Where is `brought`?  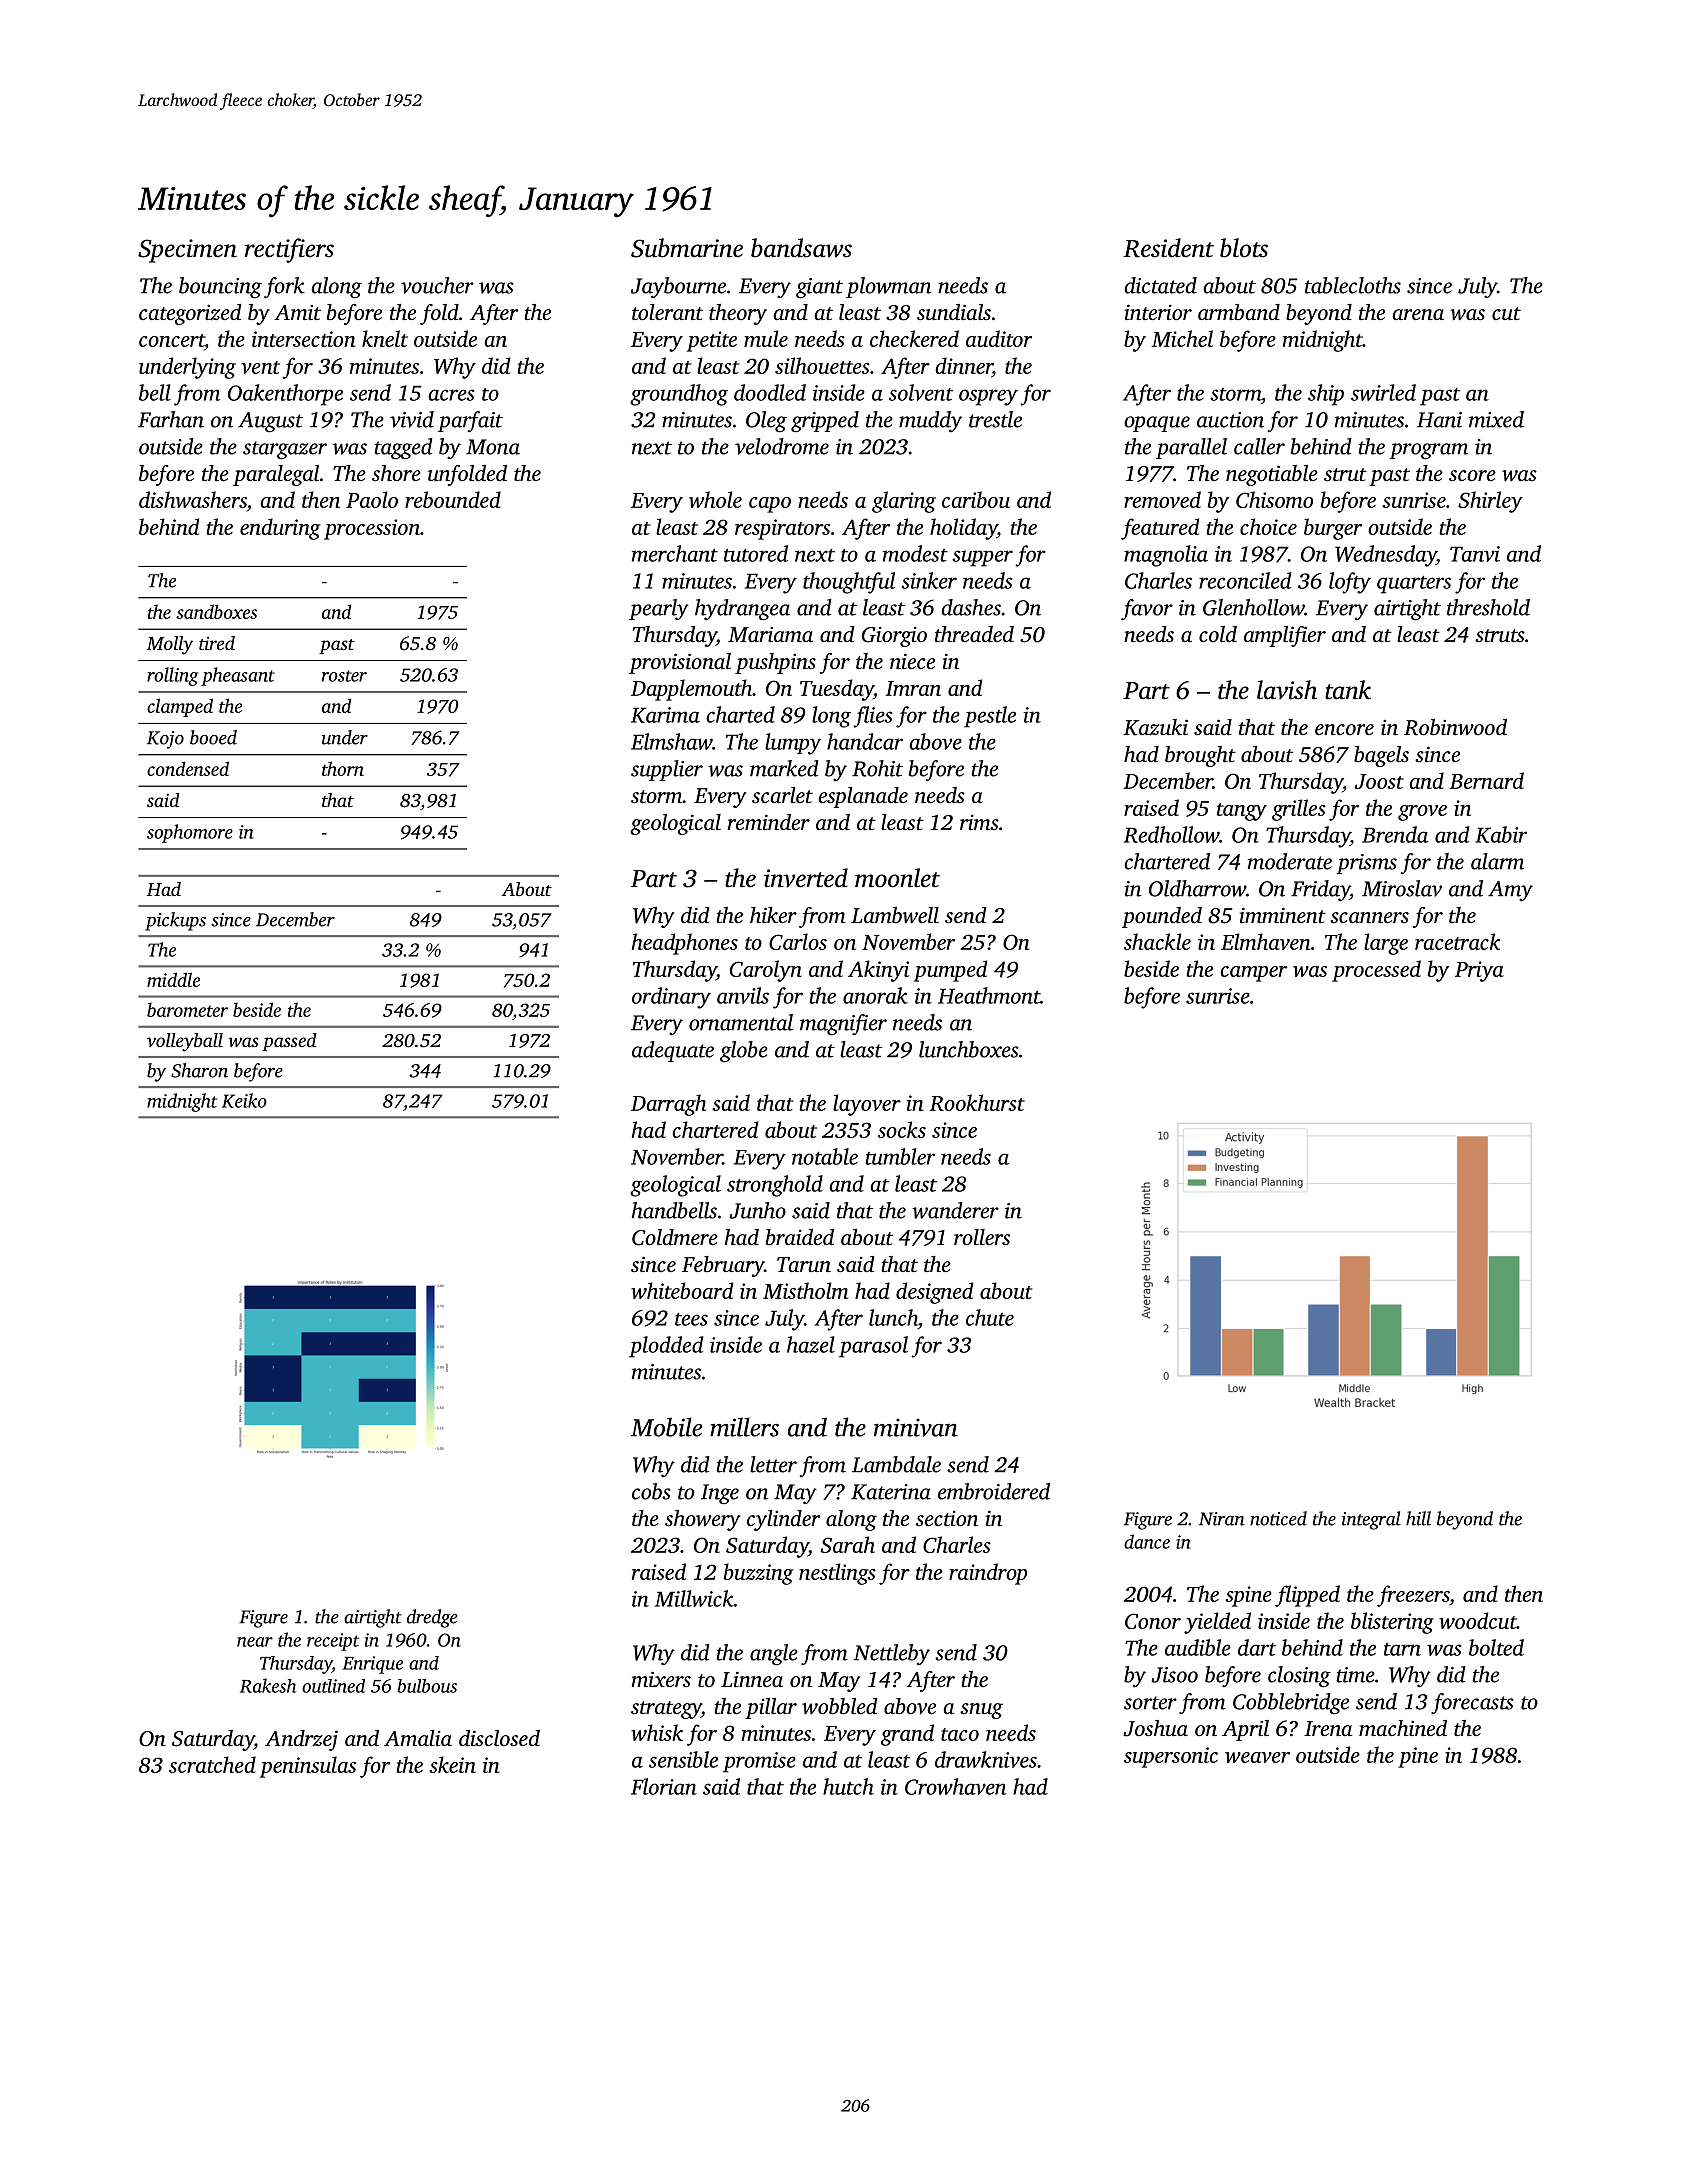 brought is located at coordinates (1200, 756).
